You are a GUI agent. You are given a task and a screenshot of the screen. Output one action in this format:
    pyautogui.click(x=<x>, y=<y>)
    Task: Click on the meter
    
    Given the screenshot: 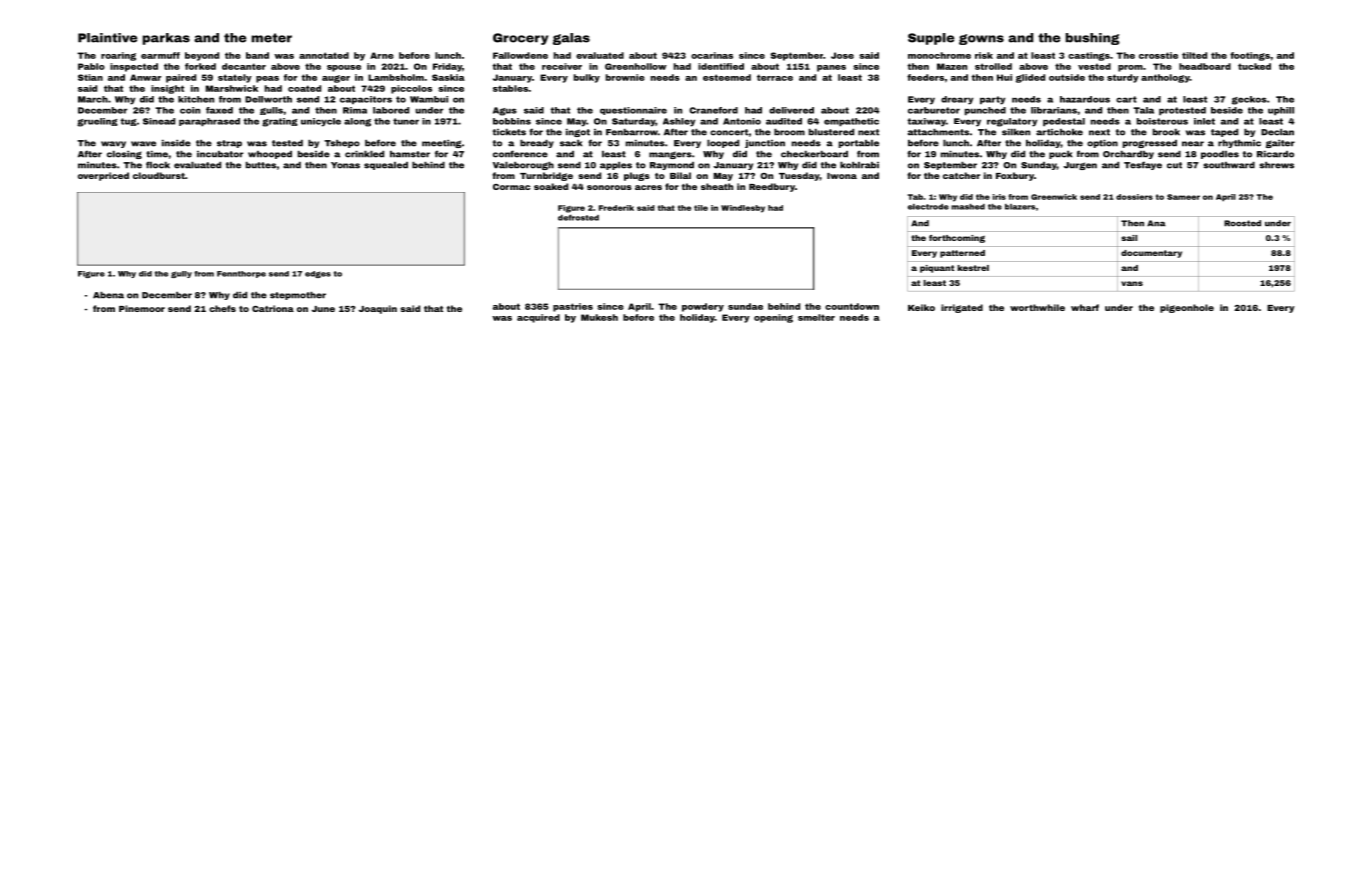 What is the action you would take?
    pyautogui.click(x=272, y=38)
